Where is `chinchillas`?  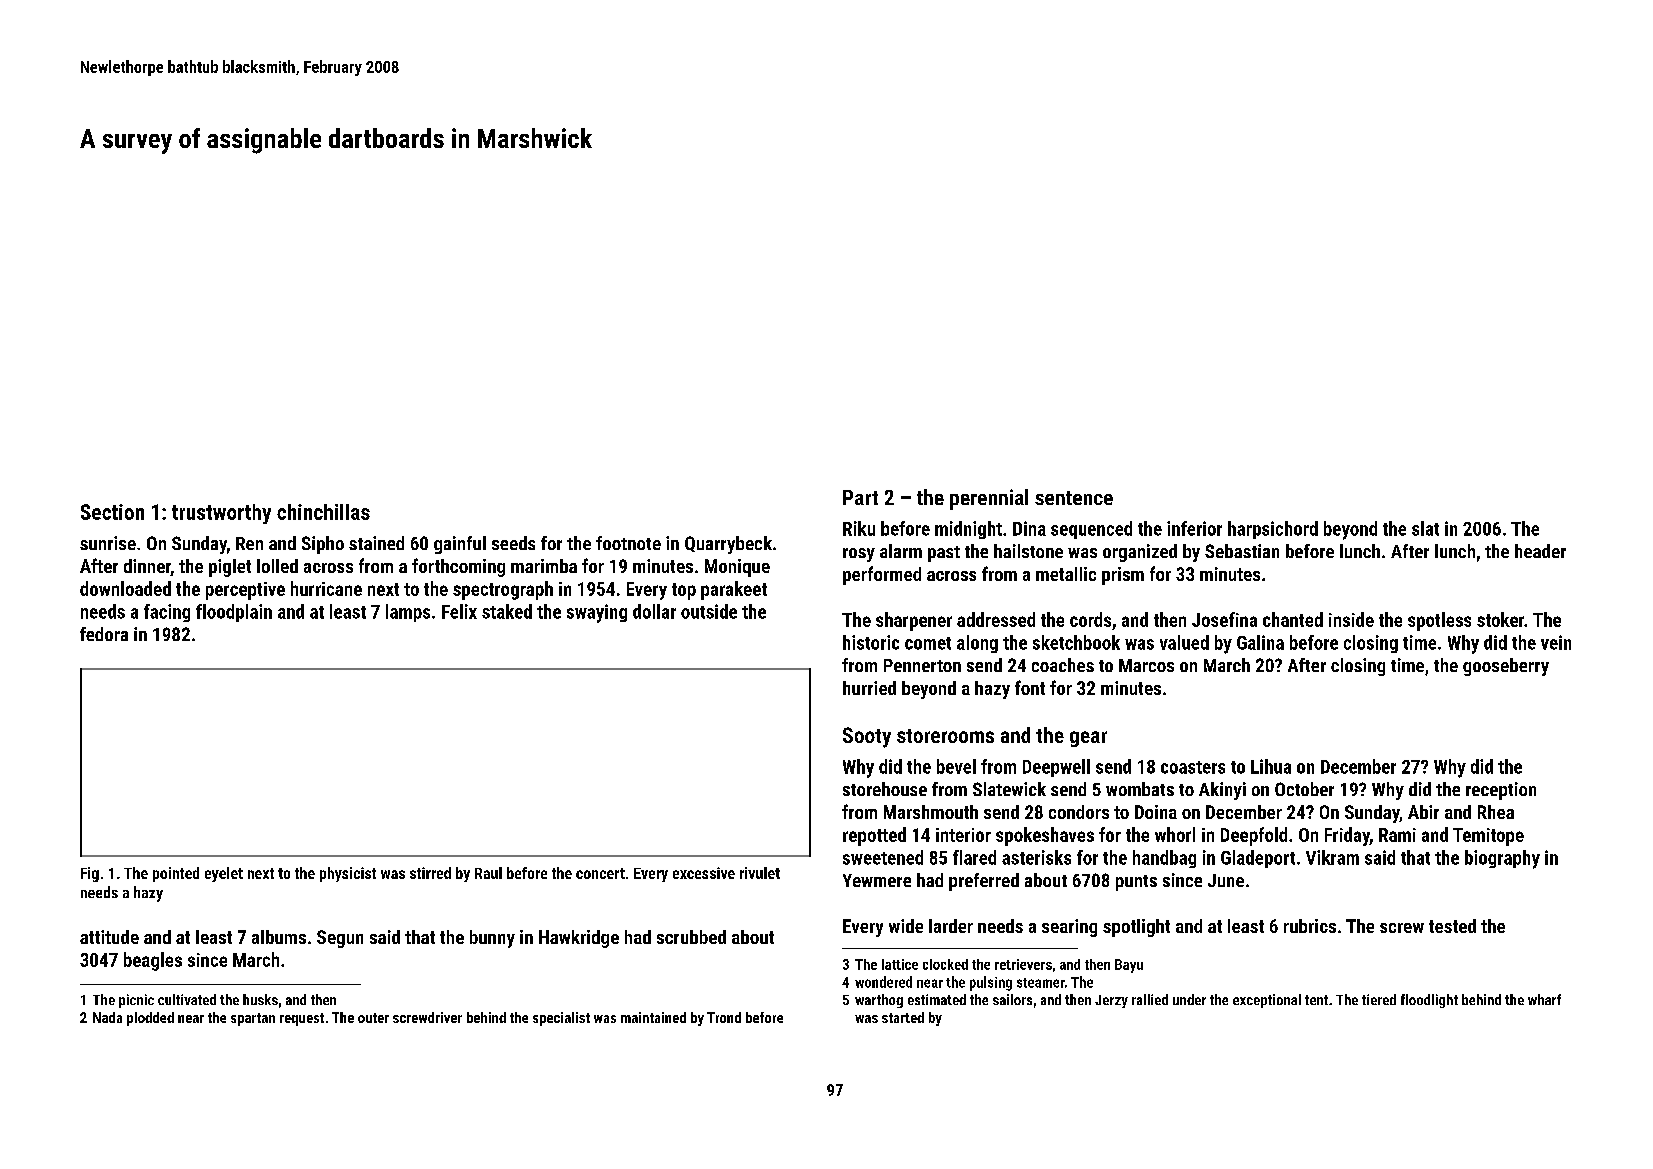 chinchillas is located at coordinates (323, 512).
